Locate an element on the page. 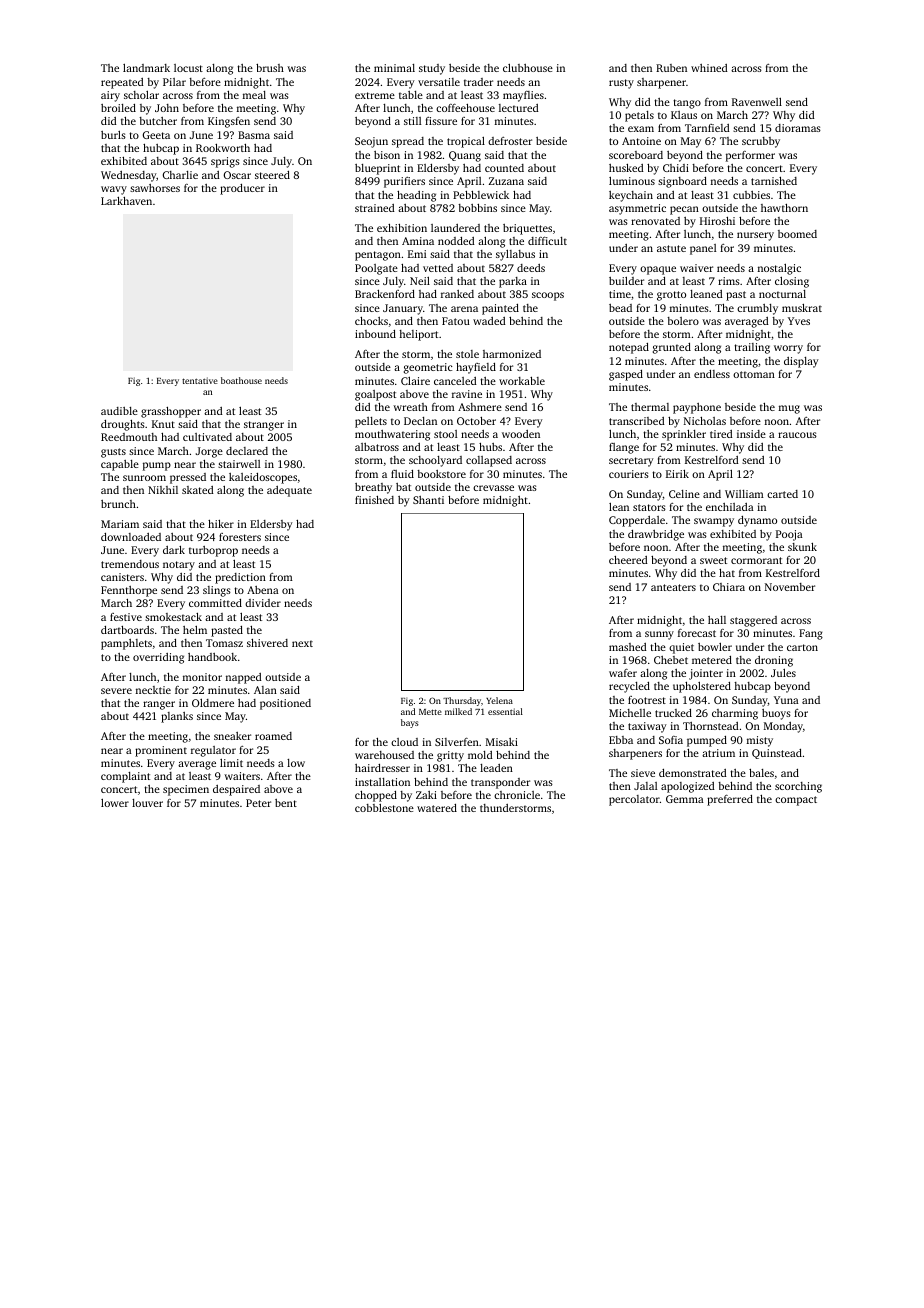 The height and width of the document is (1308, 924). whined is located at coordinates (709, 68).
